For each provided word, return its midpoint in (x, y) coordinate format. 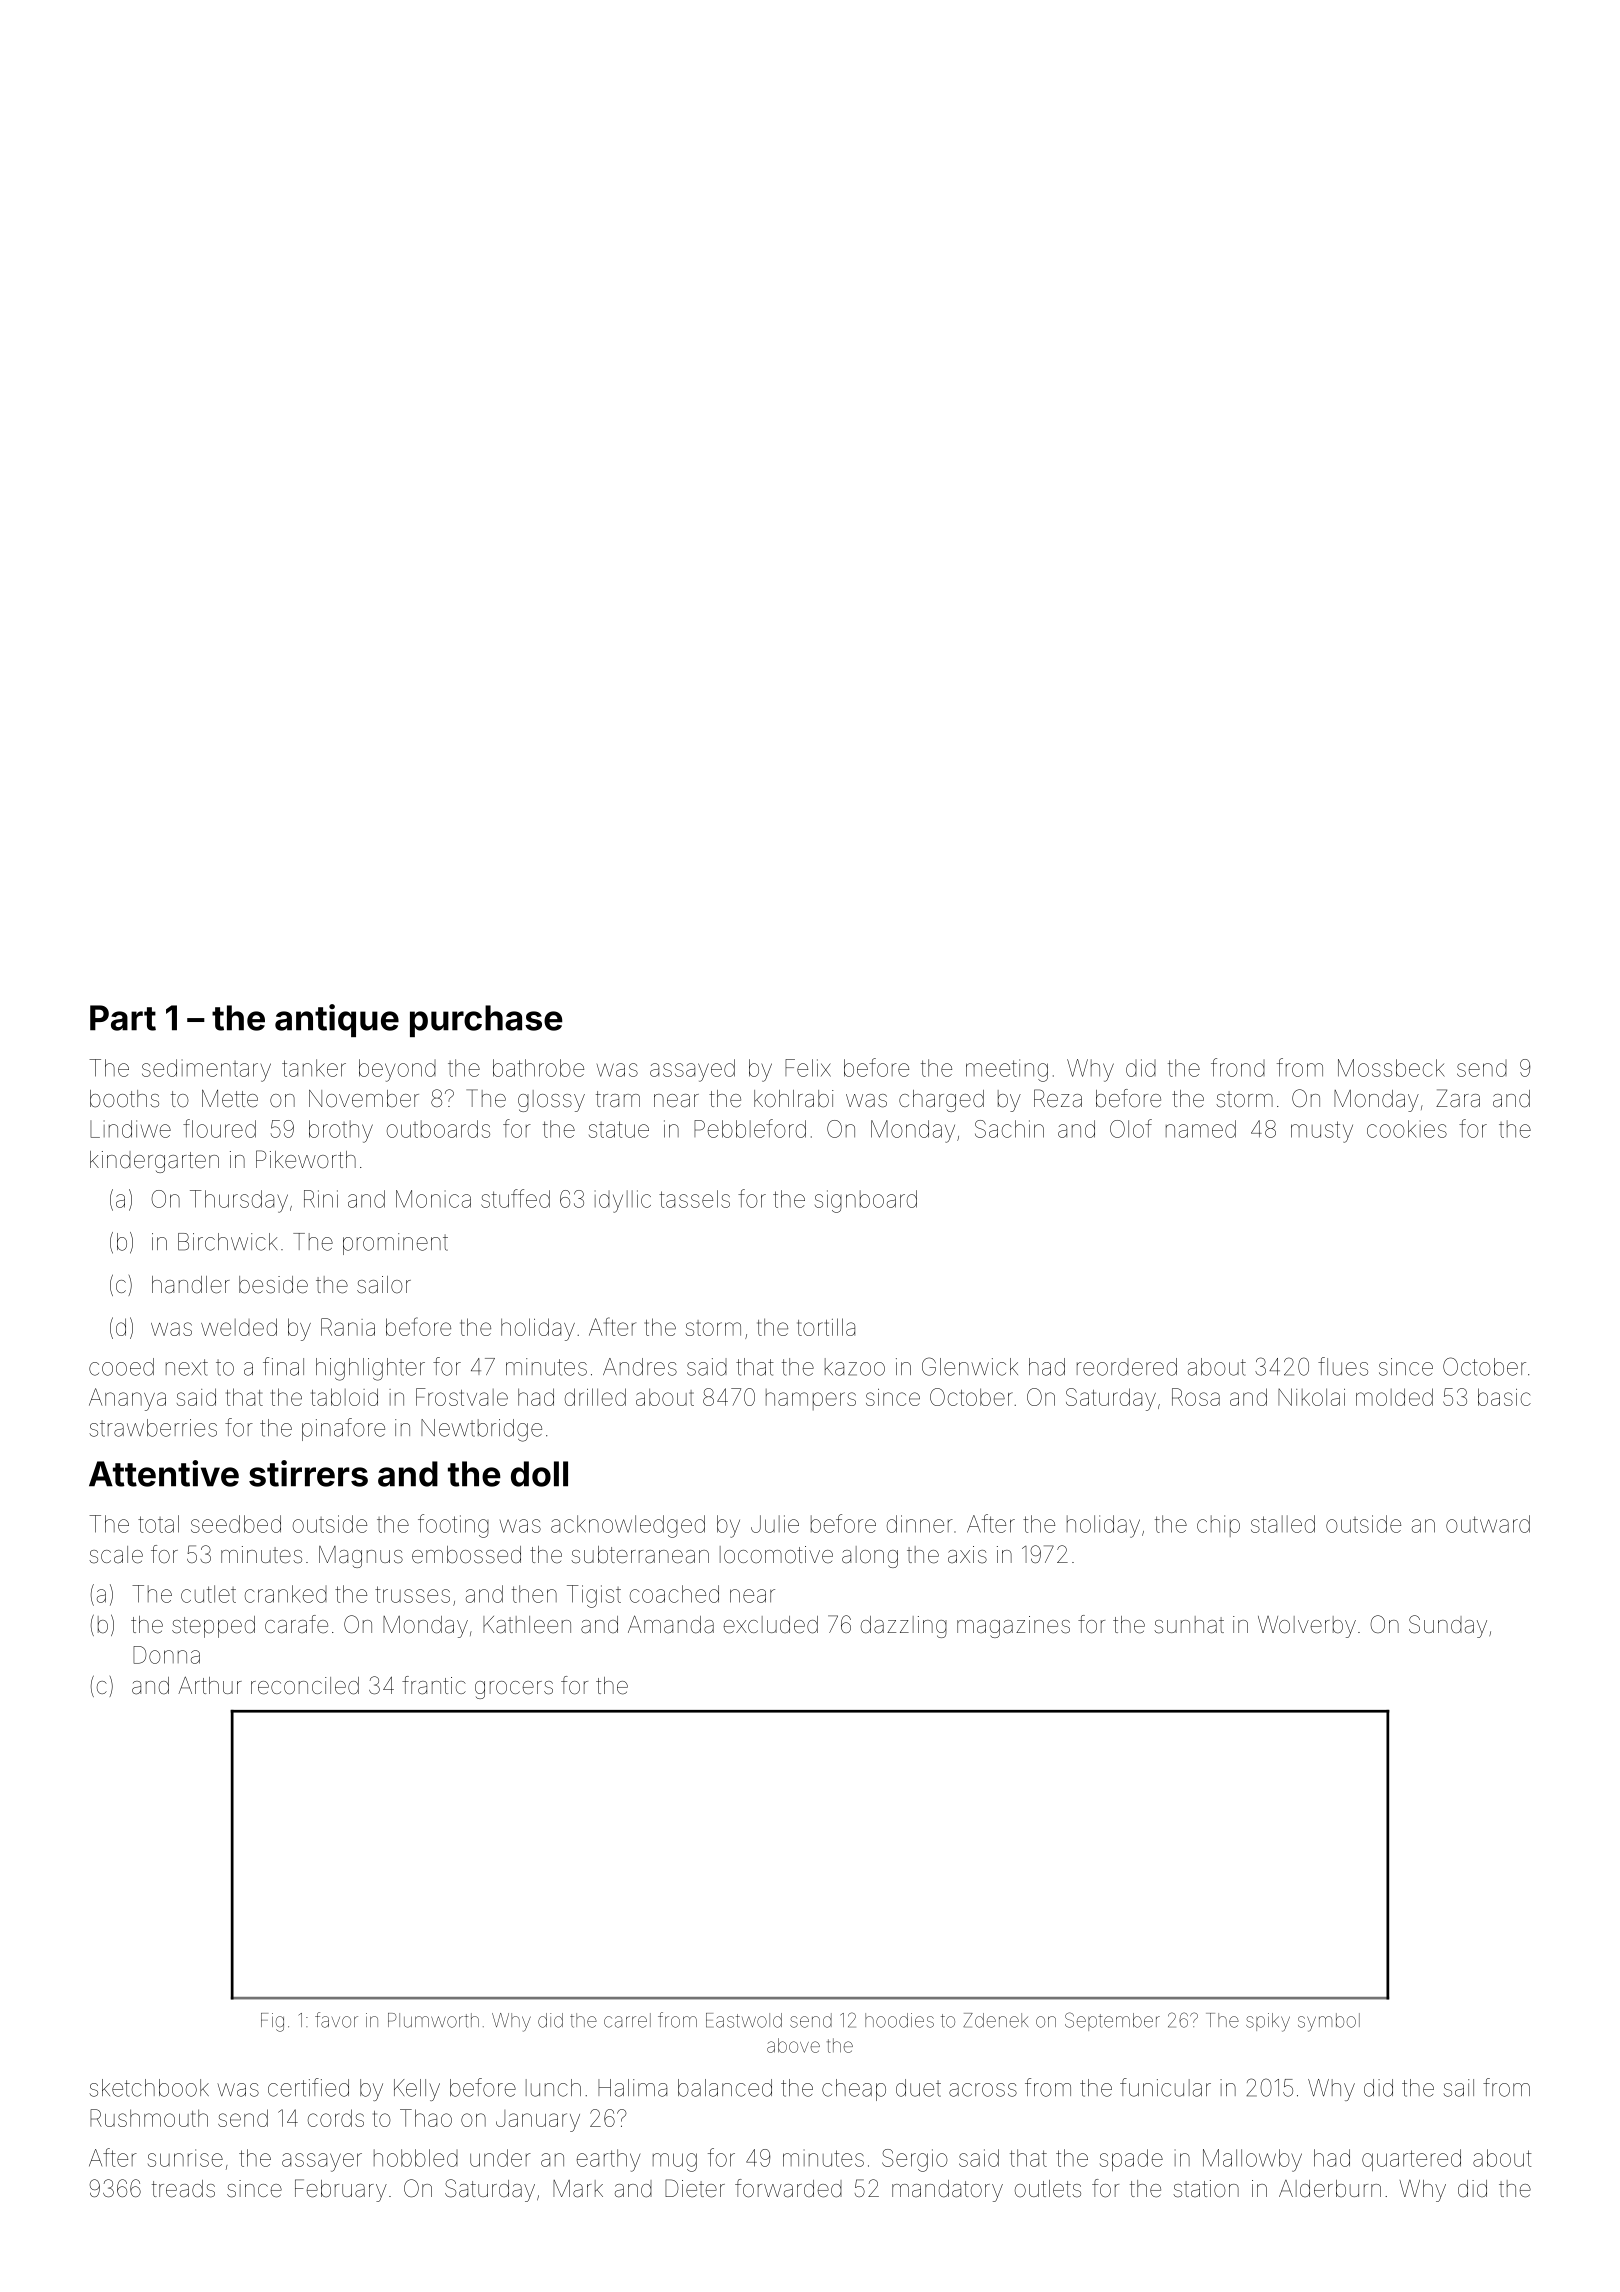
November (364, 1099)
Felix (808, 1068)
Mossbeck (1391, 1068)
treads (183, 2189)
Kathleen (527, 1625)
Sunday (1448, 1626)
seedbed (236, 1524)
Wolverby (1307, 1627)
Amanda (671, 1624)
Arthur (210, 1685)
